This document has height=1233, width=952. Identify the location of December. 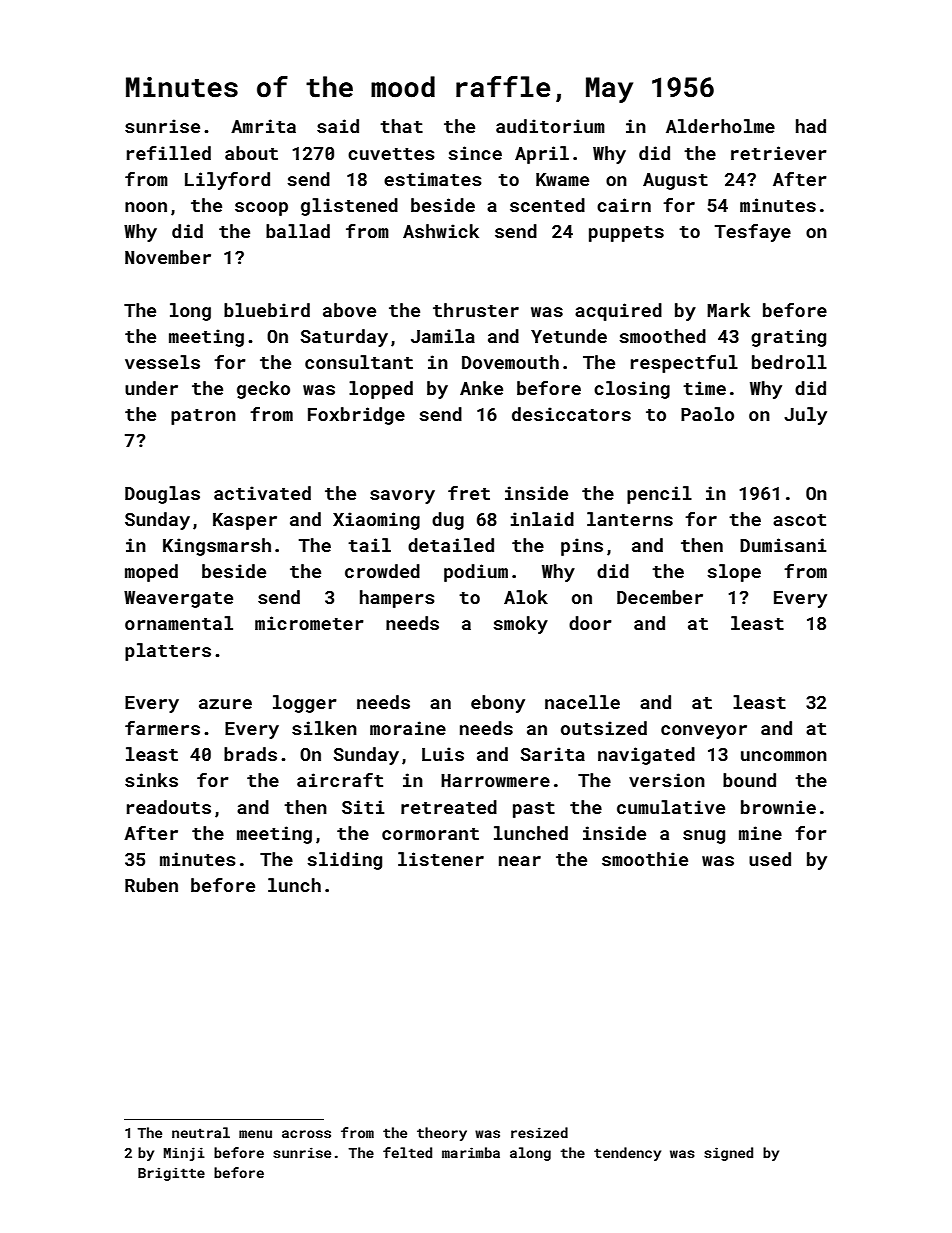
(660, 597).
